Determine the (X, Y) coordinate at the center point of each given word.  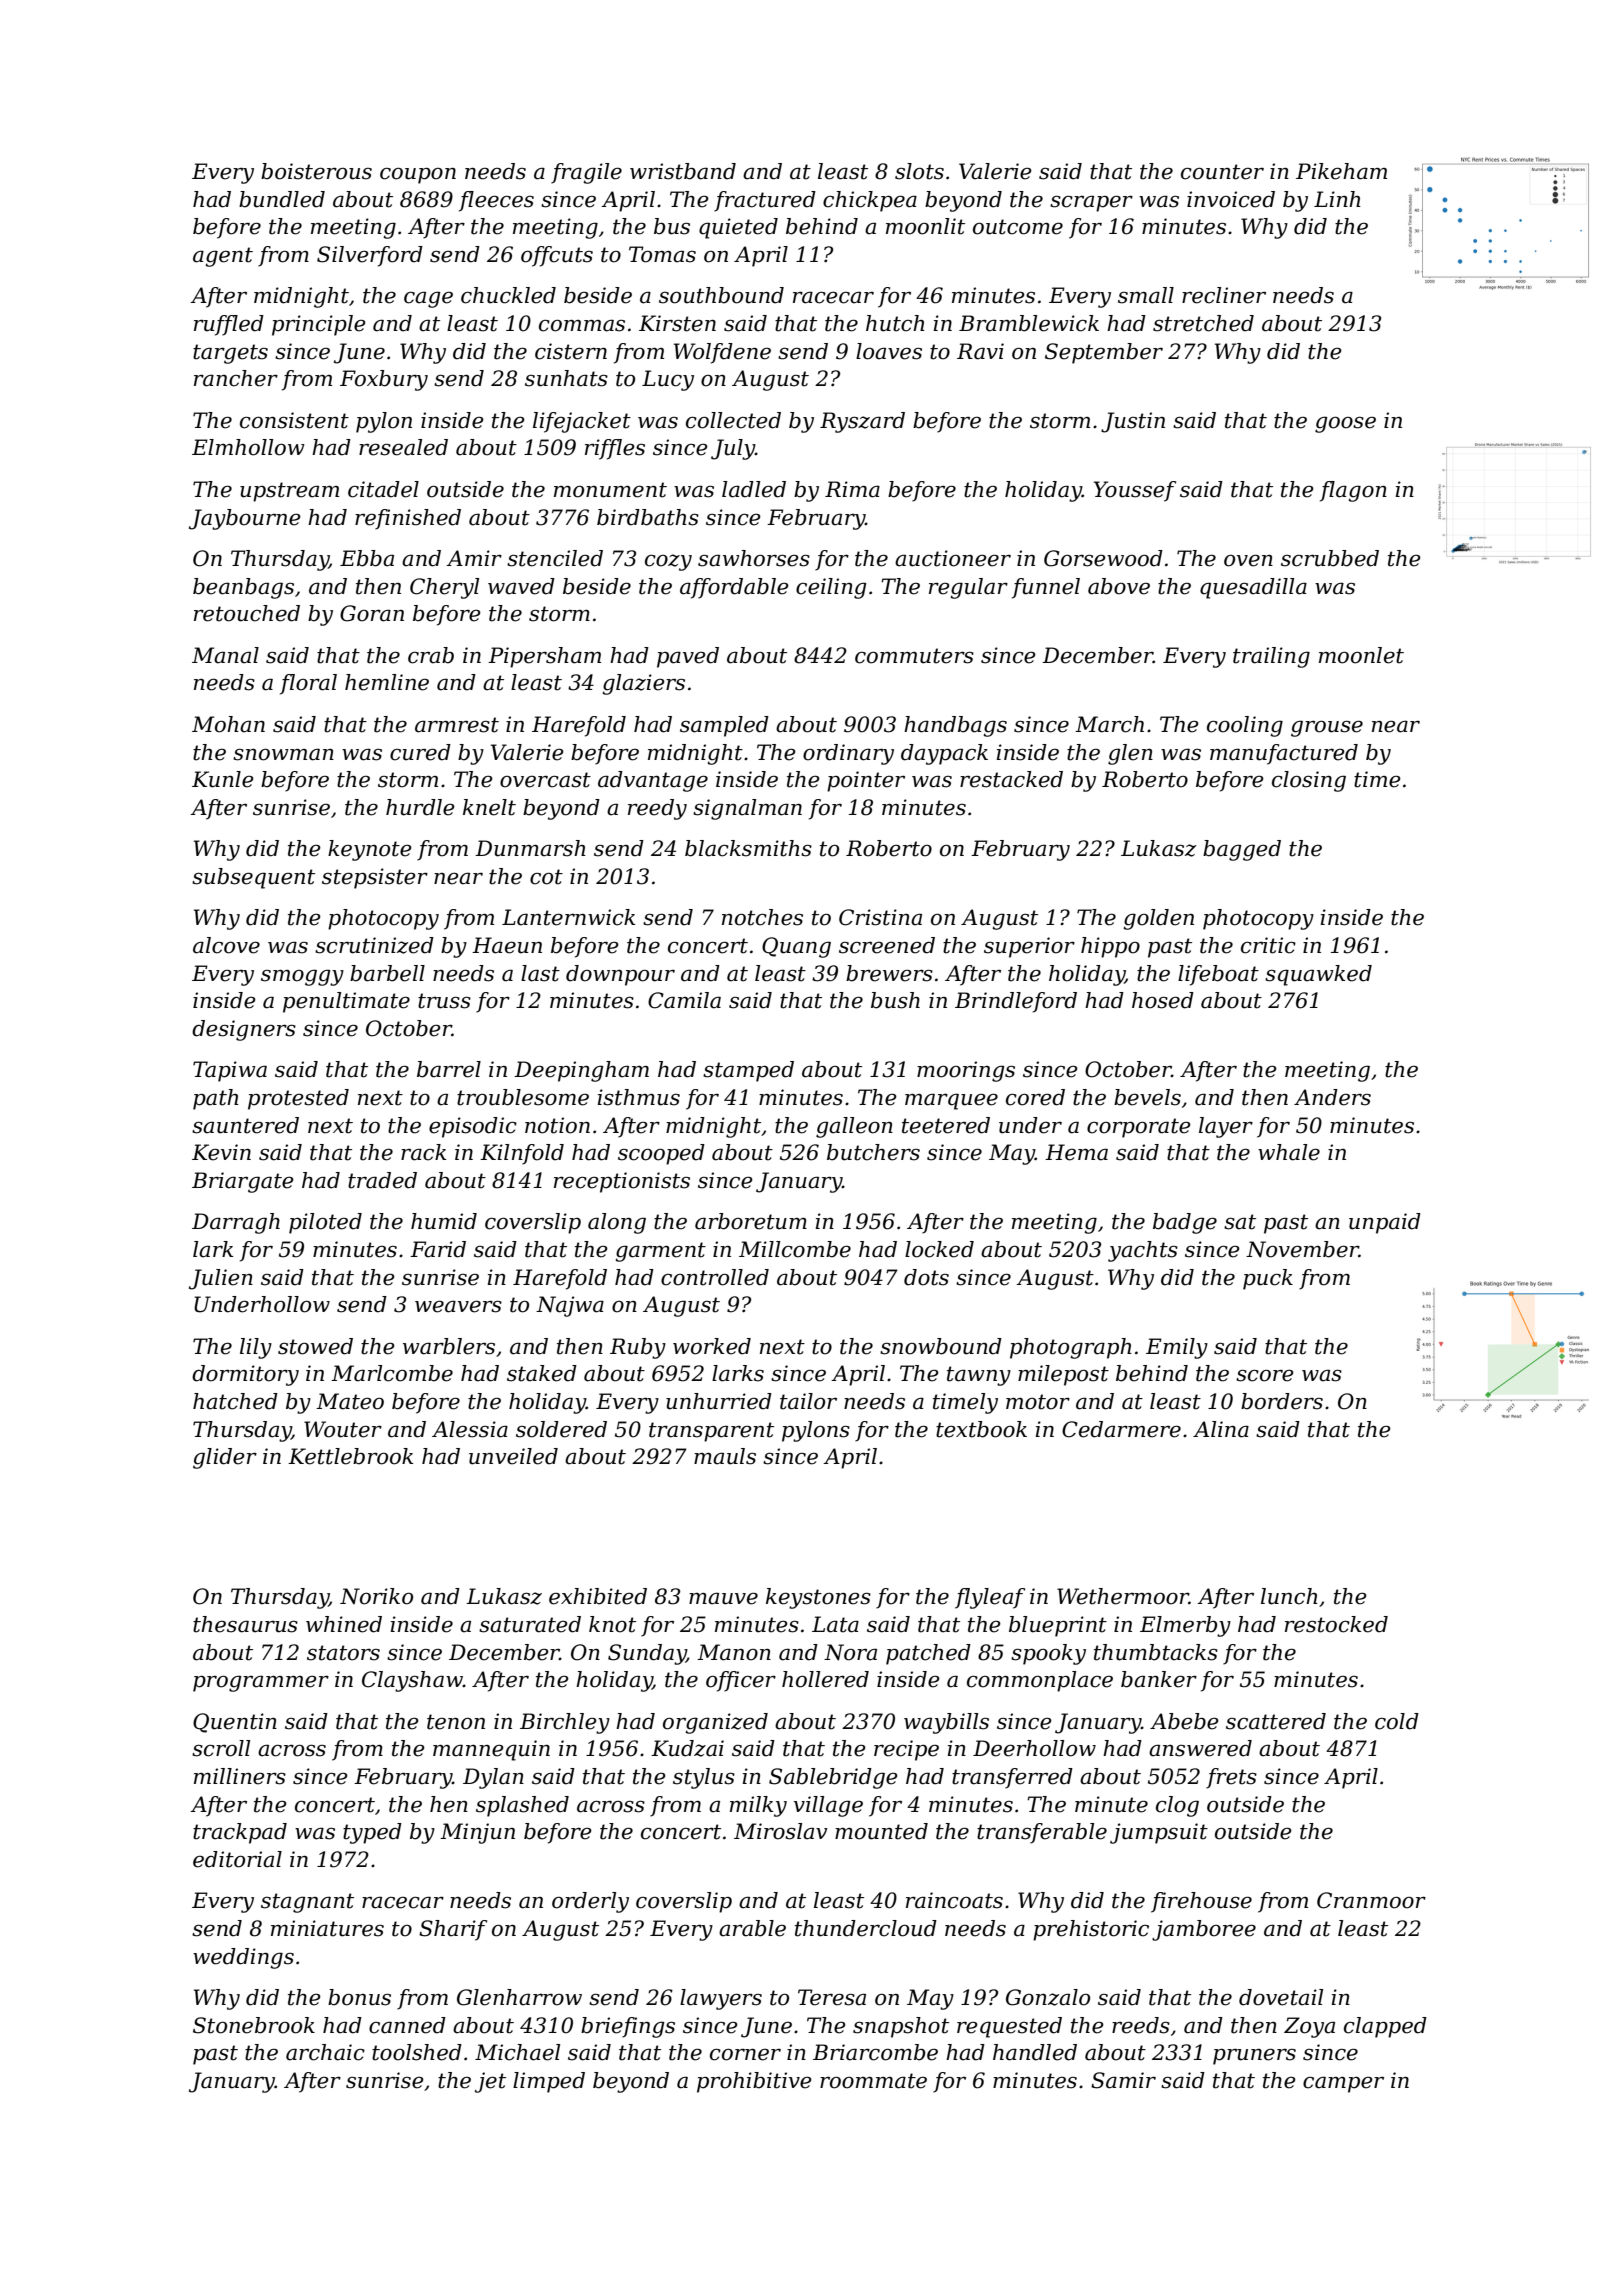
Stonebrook (254, 2025)
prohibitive (754, 2082)
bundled (282, 199)
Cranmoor (1371, 1900)
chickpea (870, 201)
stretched (1203, 323)
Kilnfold (522, 1154)
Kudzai (687, 1748)
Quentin (235, 1723)
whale (1289, 1152)
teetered (946, 1125)
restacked (1011, 779)
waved (521, 586)
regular (968, 588)
